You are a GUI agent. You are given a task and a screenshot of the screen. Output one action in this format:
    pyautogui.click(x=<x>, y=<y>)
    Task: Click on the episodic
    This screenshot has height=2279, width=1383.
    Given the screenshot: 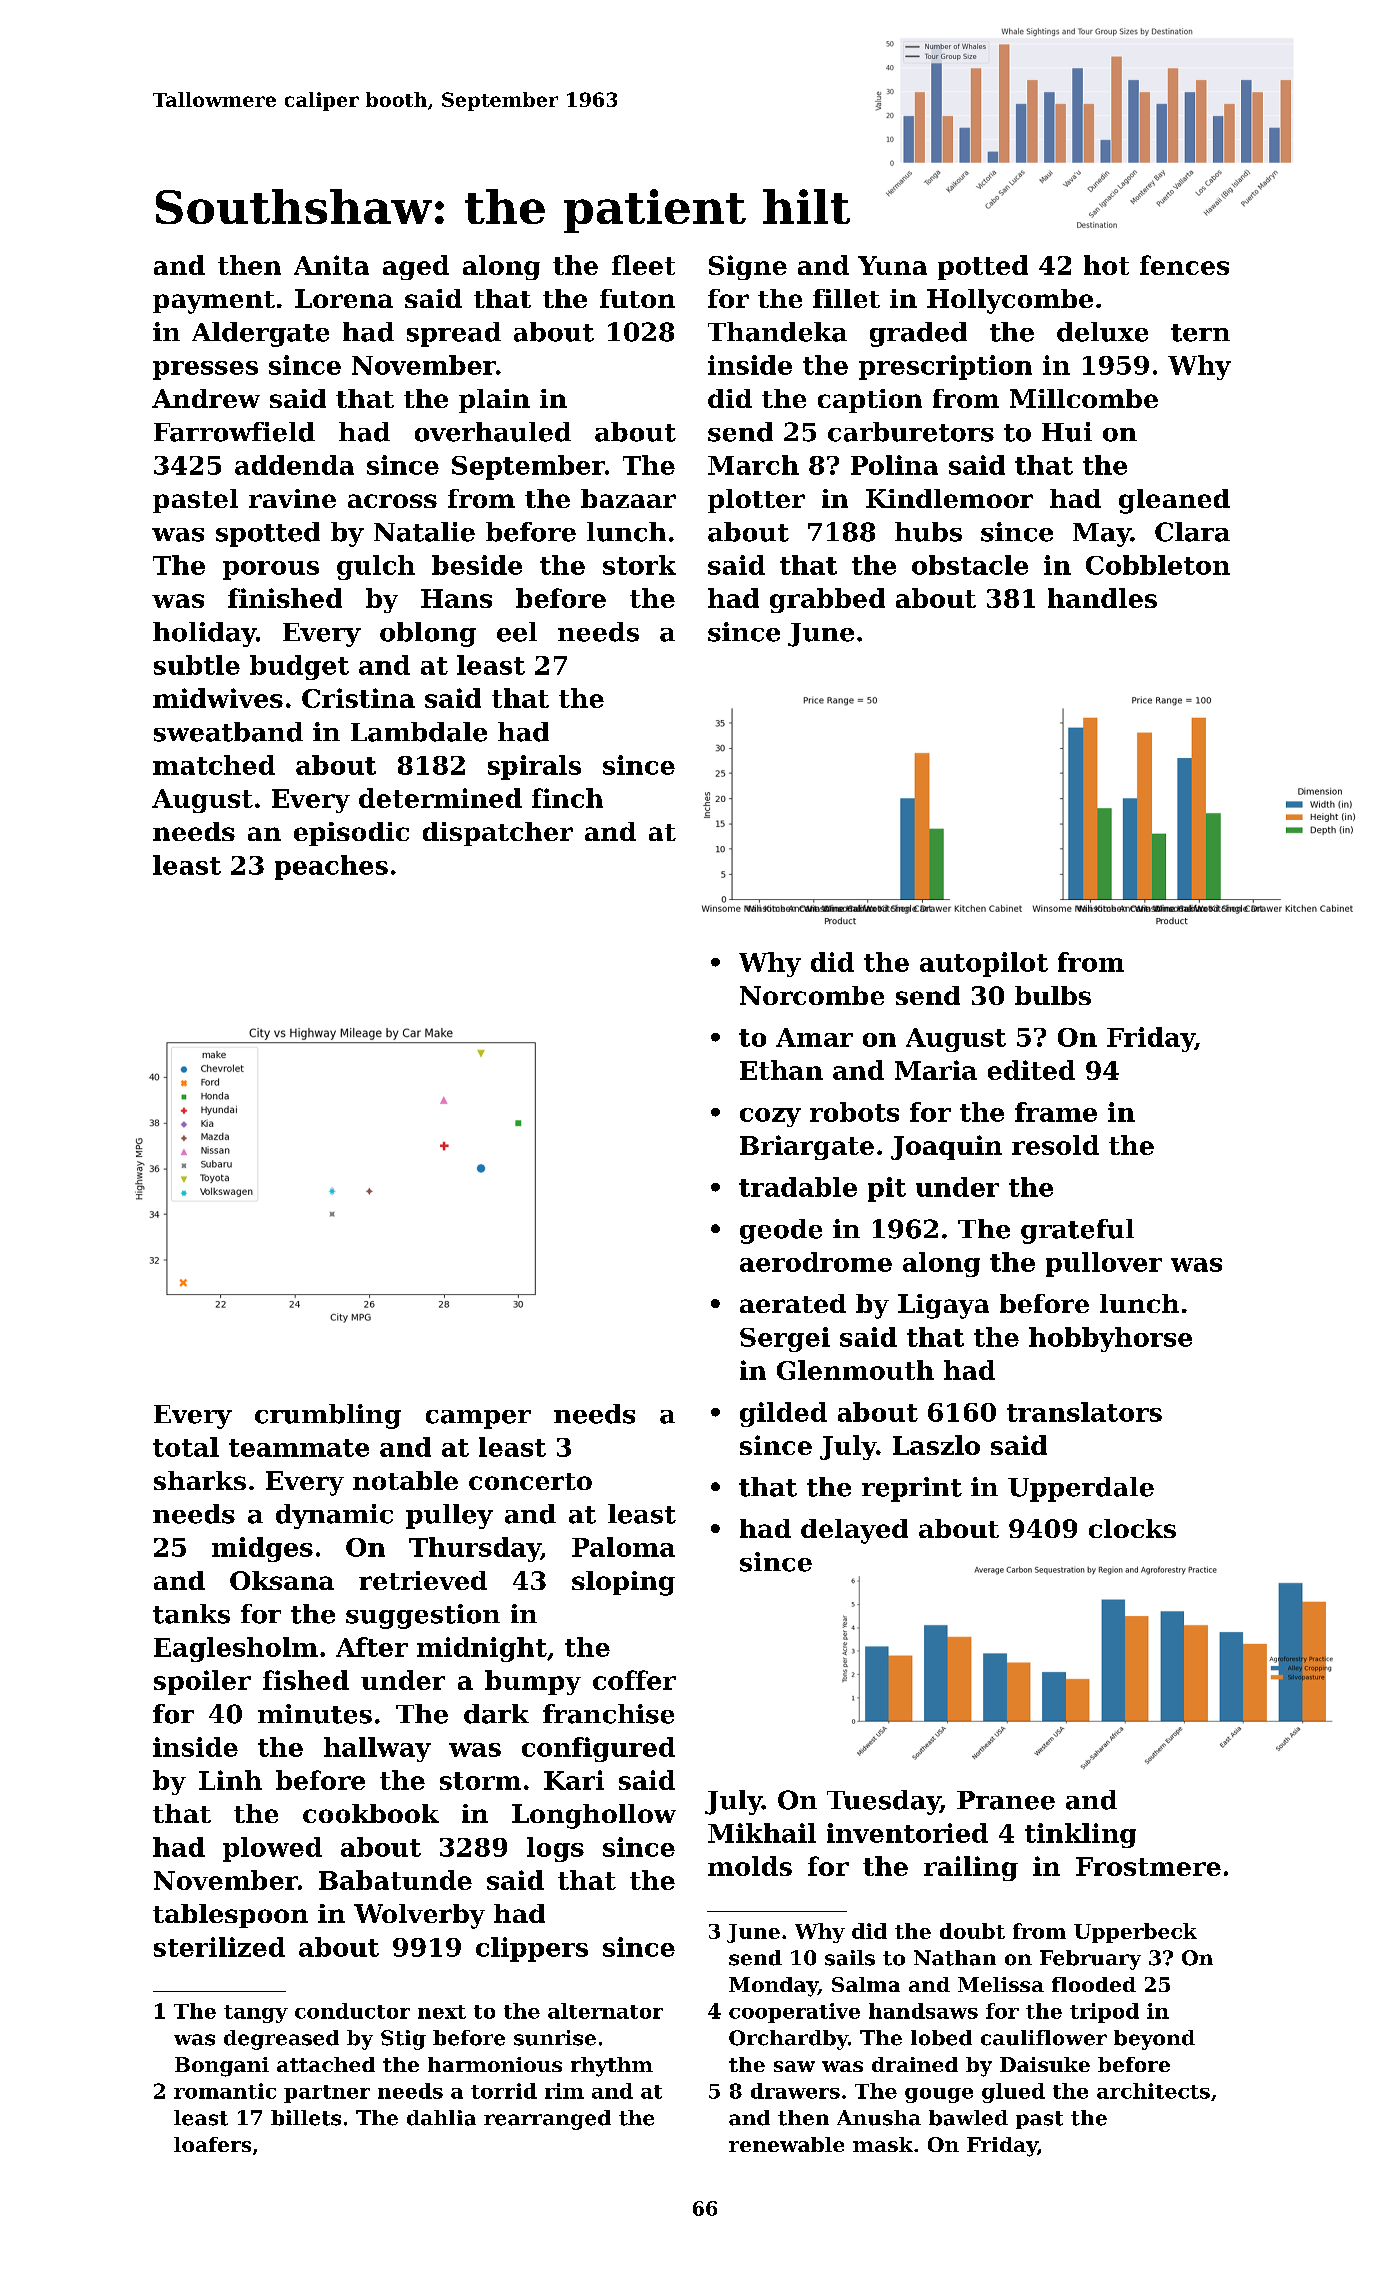 What is the action you would take?
    pyautogui.click(x=351, y=834)
